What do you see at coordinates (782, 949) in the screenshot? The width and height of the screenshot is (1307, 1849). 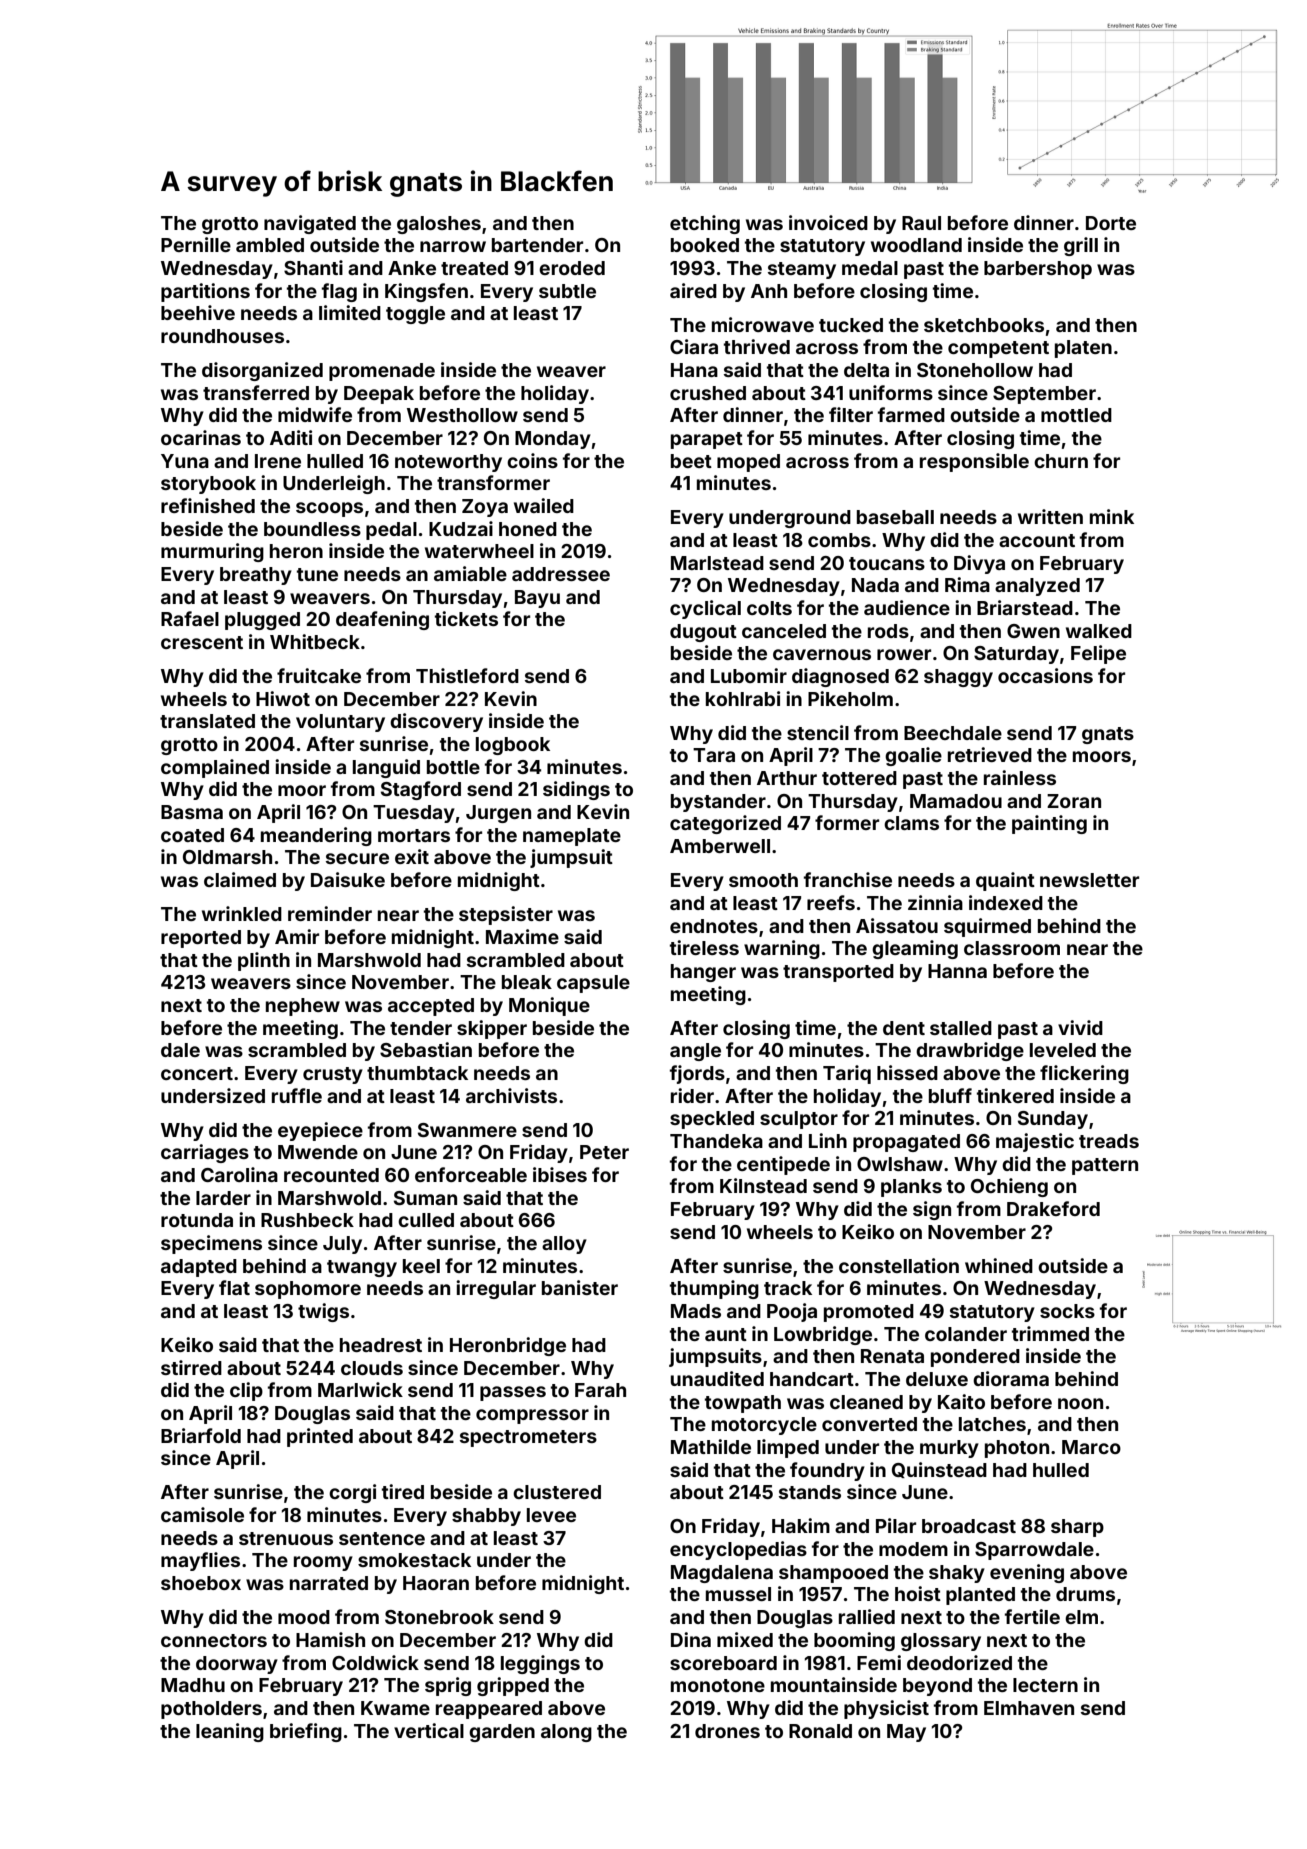 I see `warning` at bounding box center [782, 949].
